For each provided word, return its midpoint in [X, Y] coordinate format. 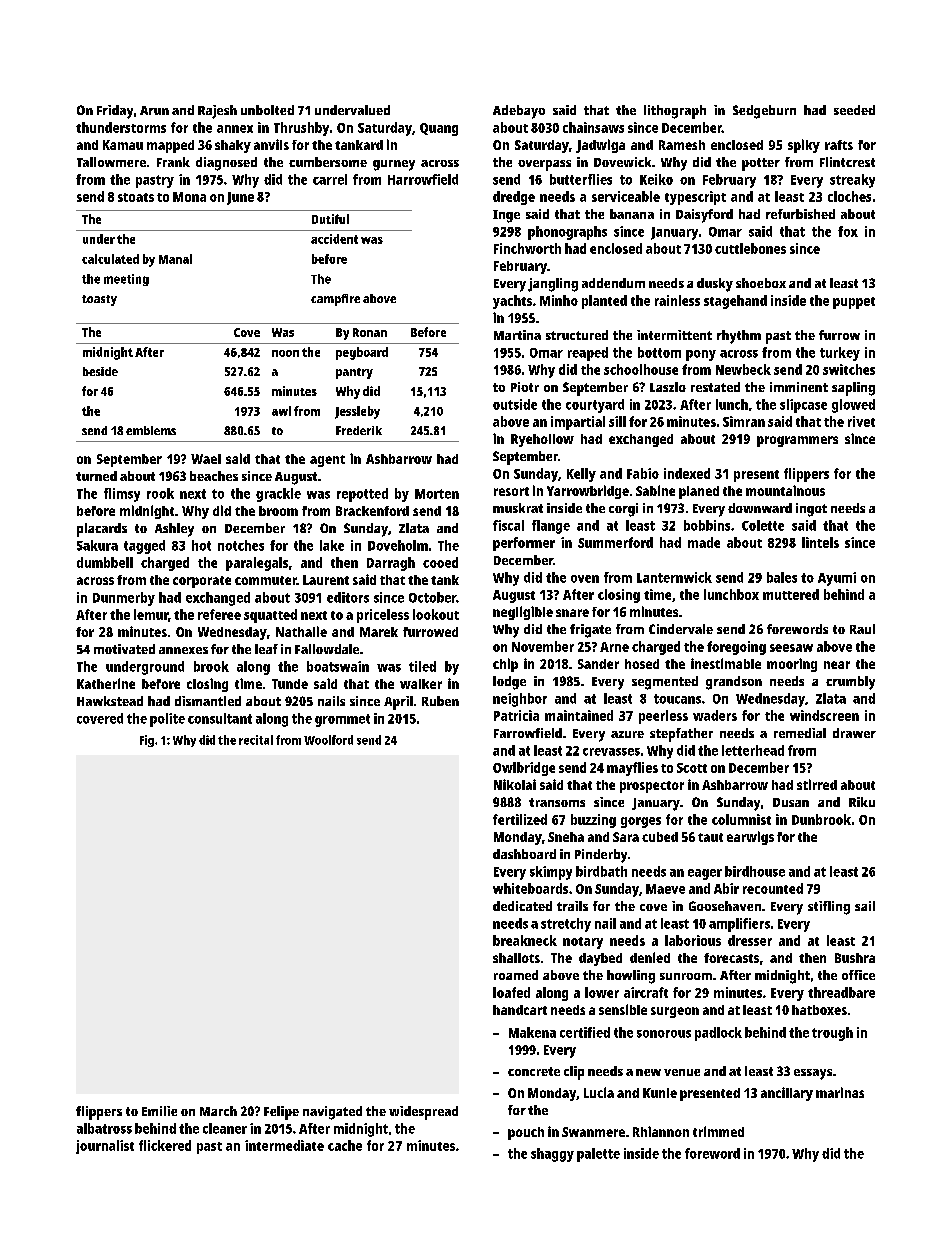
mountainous [785, 490]
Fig [147, 741]
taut [710, 837]
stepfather [681, 735]
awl [281, 411]
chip [505, 665]
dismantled [208, 701]
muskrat [518, 508]
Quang [439, 129]
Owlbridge [524, 769]
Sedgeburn [764, 112]
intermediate [284, 1145]
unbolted [267, 110]
